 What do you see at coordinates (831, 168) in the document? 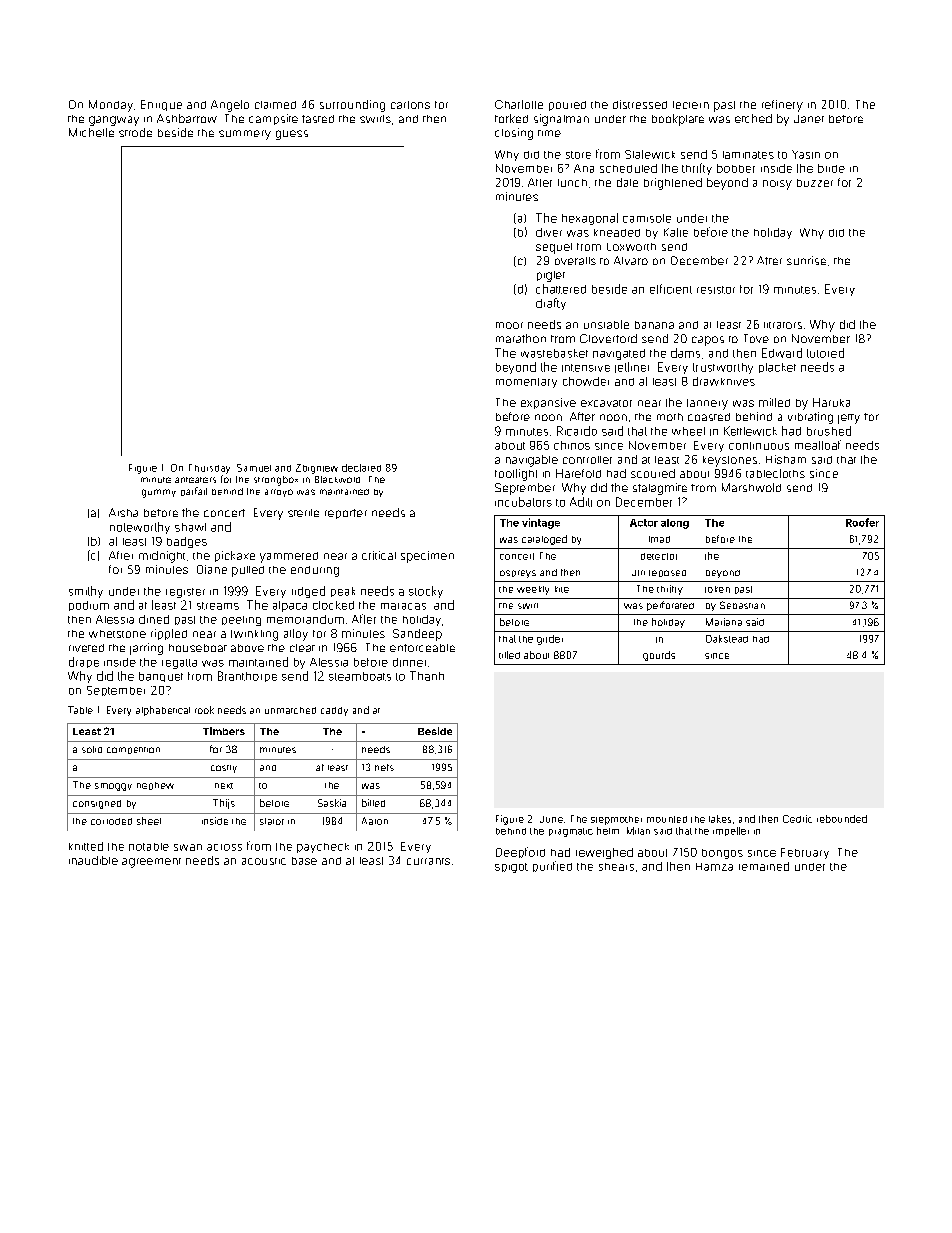
I see `bride` at bounding box center [831, 168].
